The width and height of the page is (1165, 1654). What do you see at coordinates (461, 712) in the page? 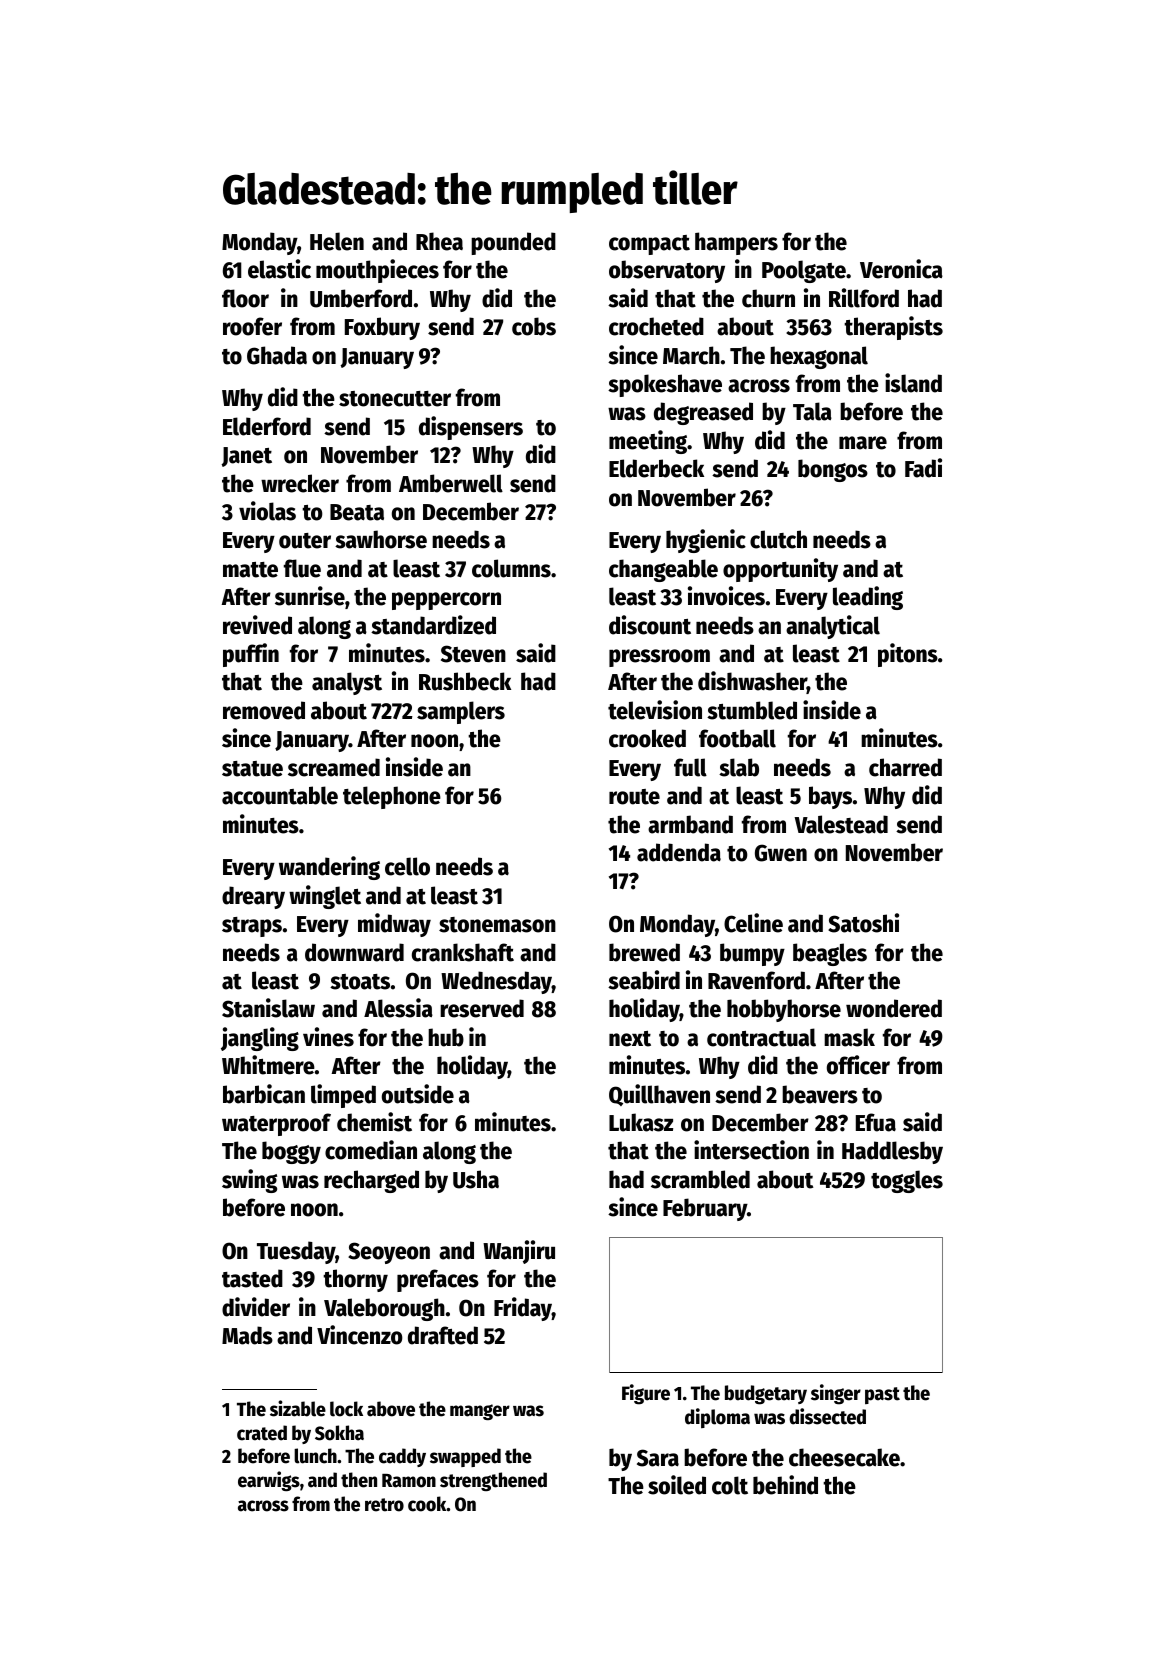
I see `samplers` at bounding box center [461, 712].
